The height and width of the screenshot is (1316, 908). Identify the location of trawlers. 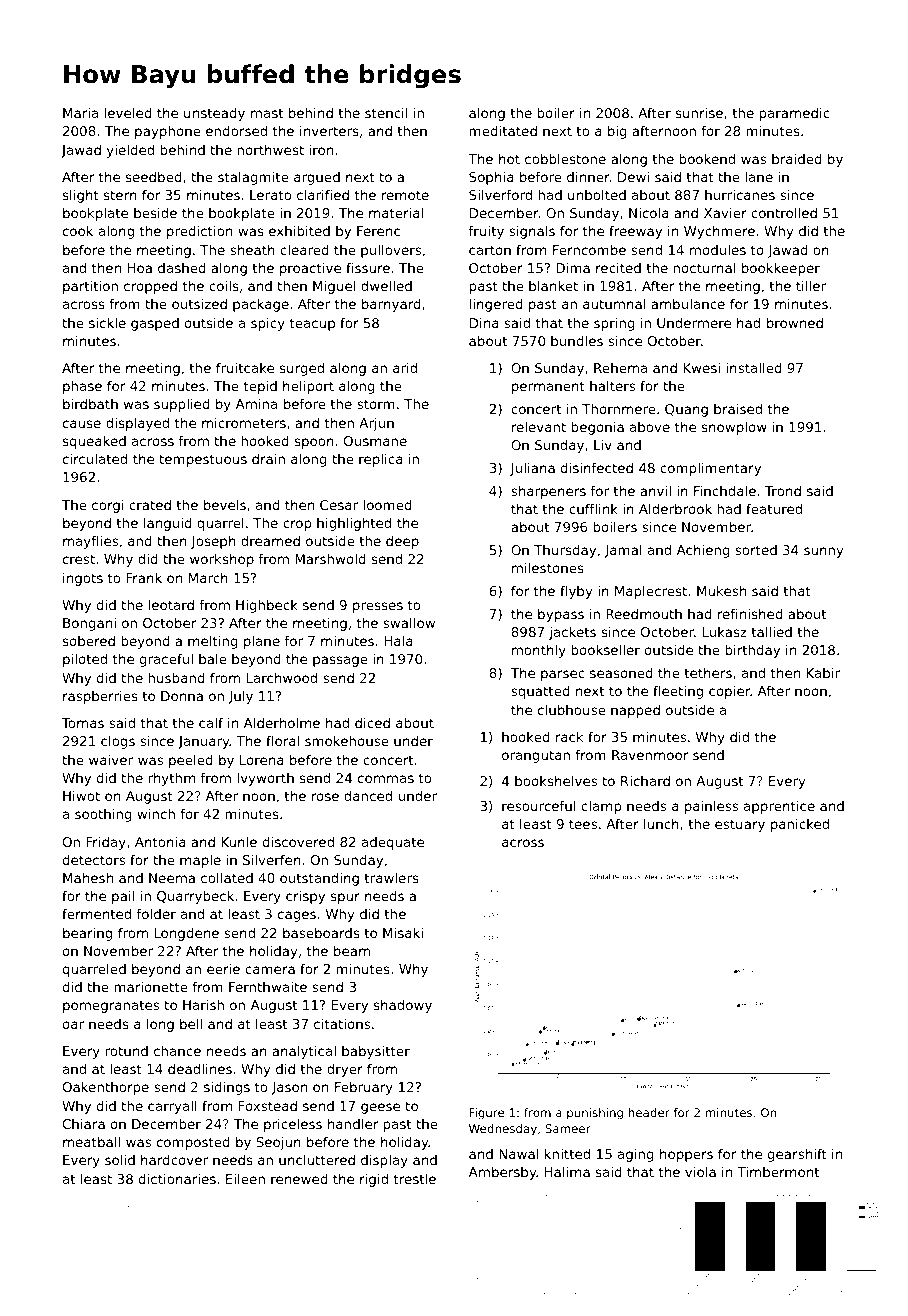
(392, 878).
